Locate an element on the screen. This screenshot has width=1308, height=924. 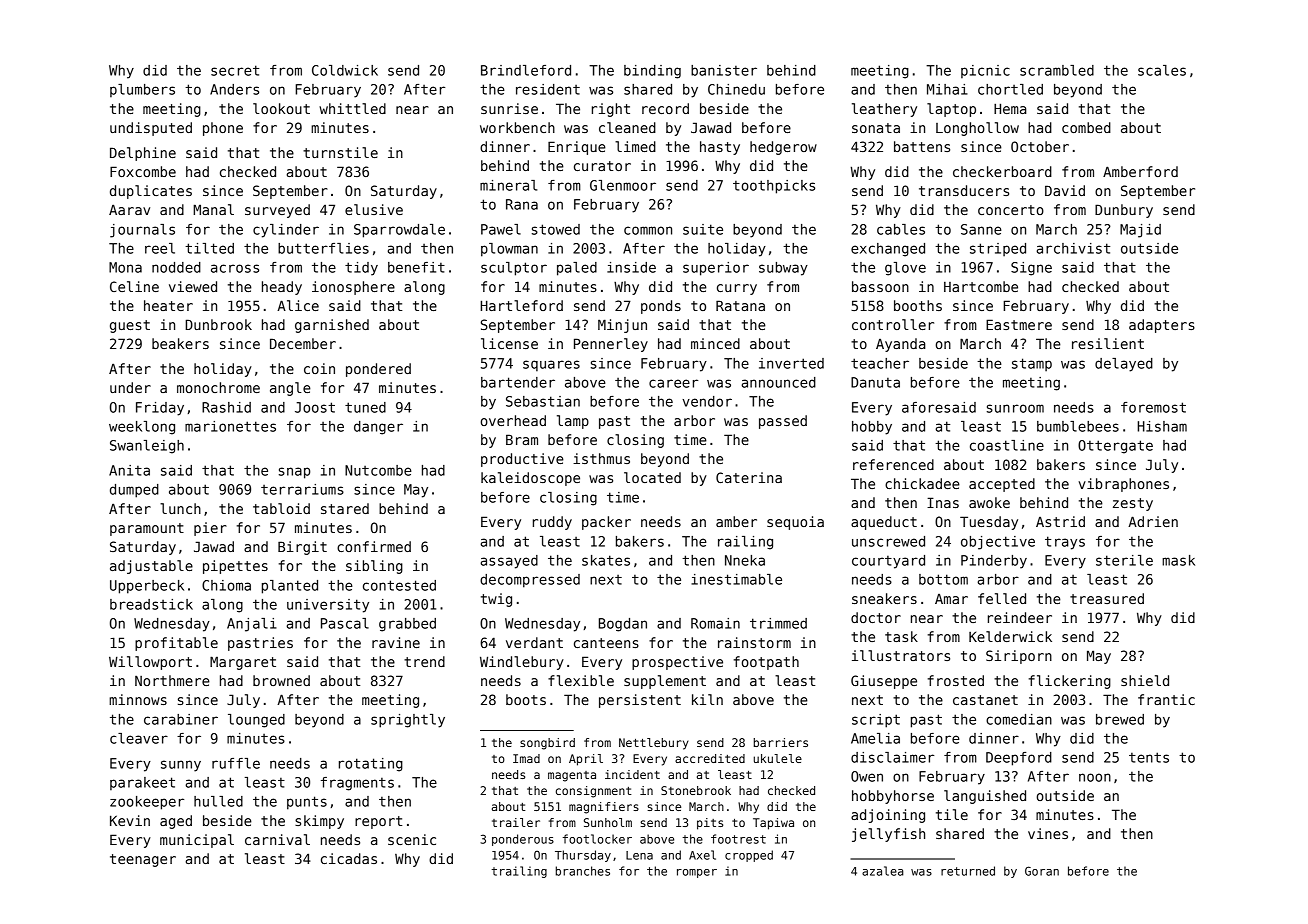
teenager is located at coordinates (143, 860).
